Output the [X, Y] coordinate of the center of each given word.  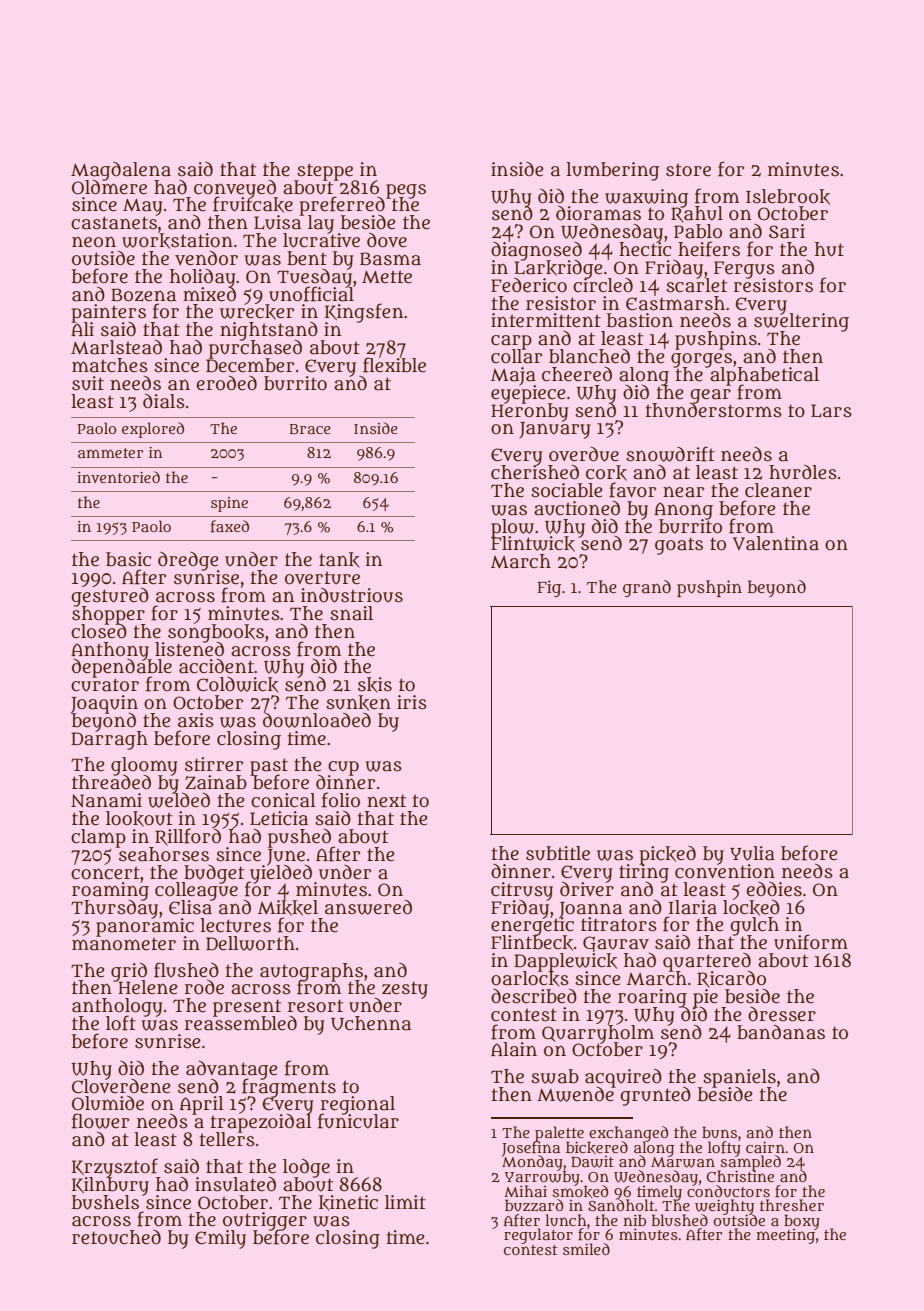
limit [405, 1202]
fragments [289, 1088]
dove [387, 240]
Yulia [752, 853]
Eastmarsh [675, 303]
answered [368, 907]
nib [635, 1220]
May [143, 207]
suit [88, 383]
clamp [98, 838]
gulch [754, 926]
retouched [116, 1237]
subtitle [558, 853]
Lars [831, 411]
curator [105, 685]
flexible [394, 365]
